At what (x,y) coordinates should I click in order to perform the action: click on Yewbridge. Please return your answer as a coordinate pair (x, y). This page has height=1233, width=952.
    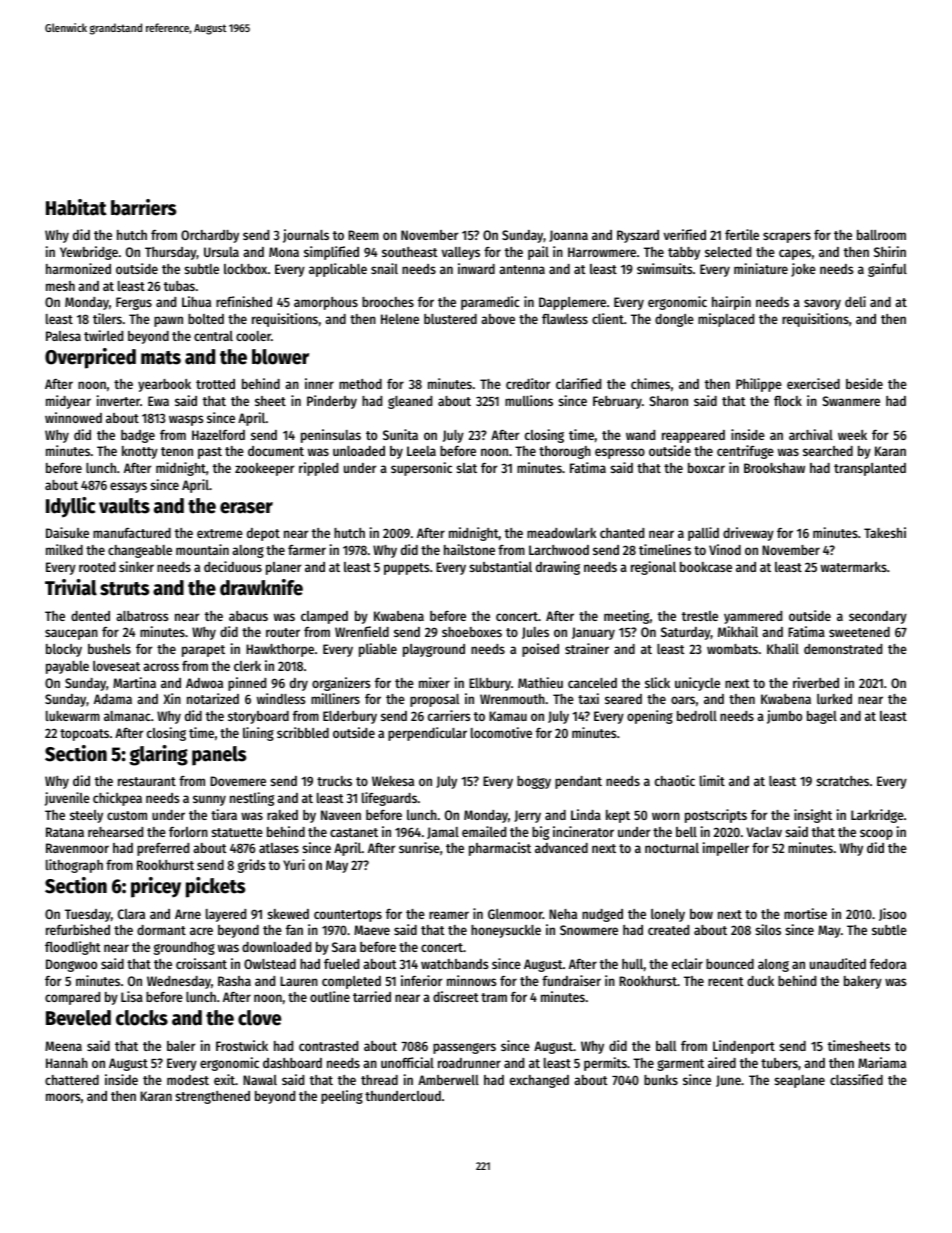
    Looking at the image, I should click on (89, 253).
